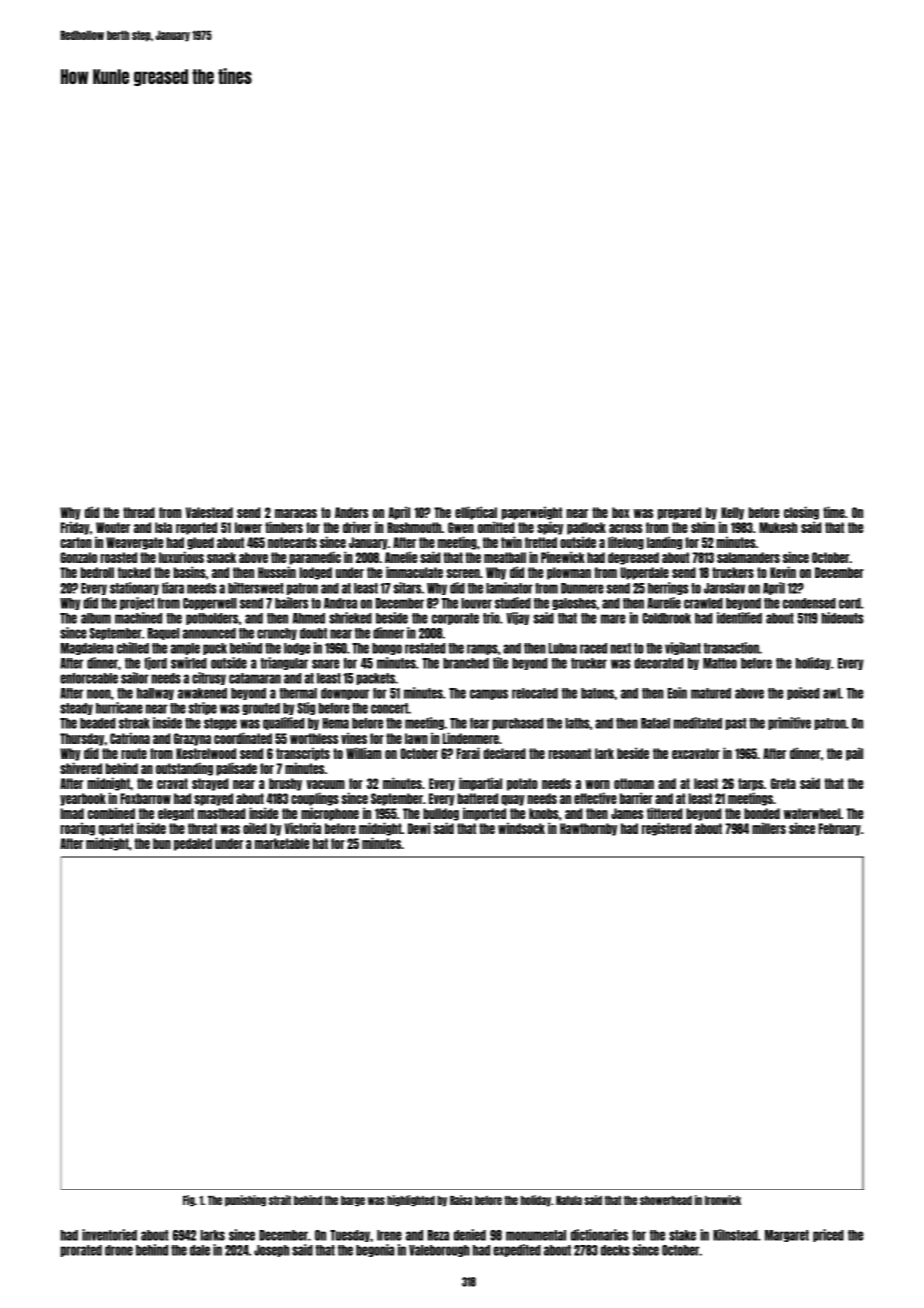 This image has height=1308, width=924. Describe the element at coordinates (840, 829) in the image. I see `February` at that location.
